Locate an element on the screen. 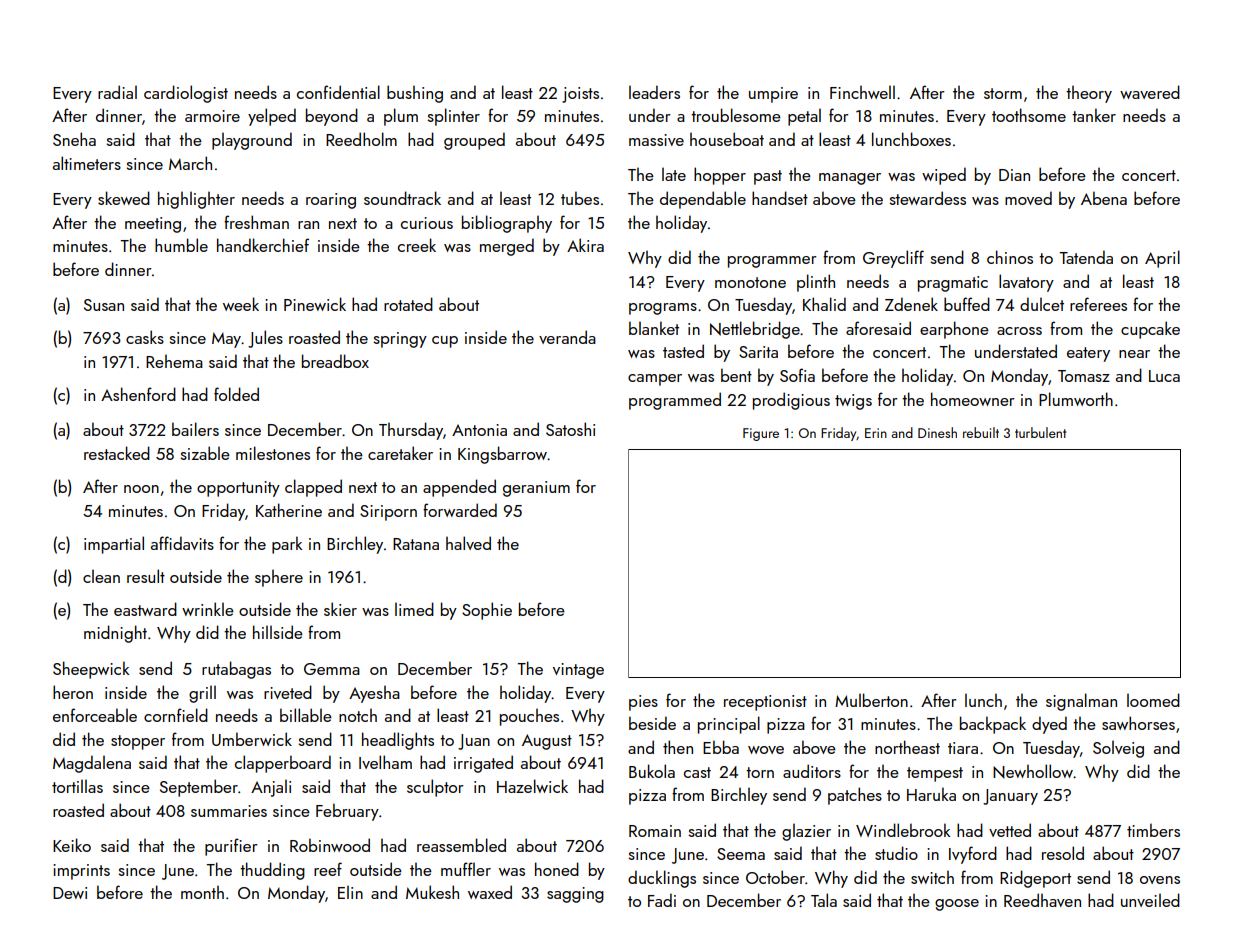  bibliography is located at coordinates (507, 224).
